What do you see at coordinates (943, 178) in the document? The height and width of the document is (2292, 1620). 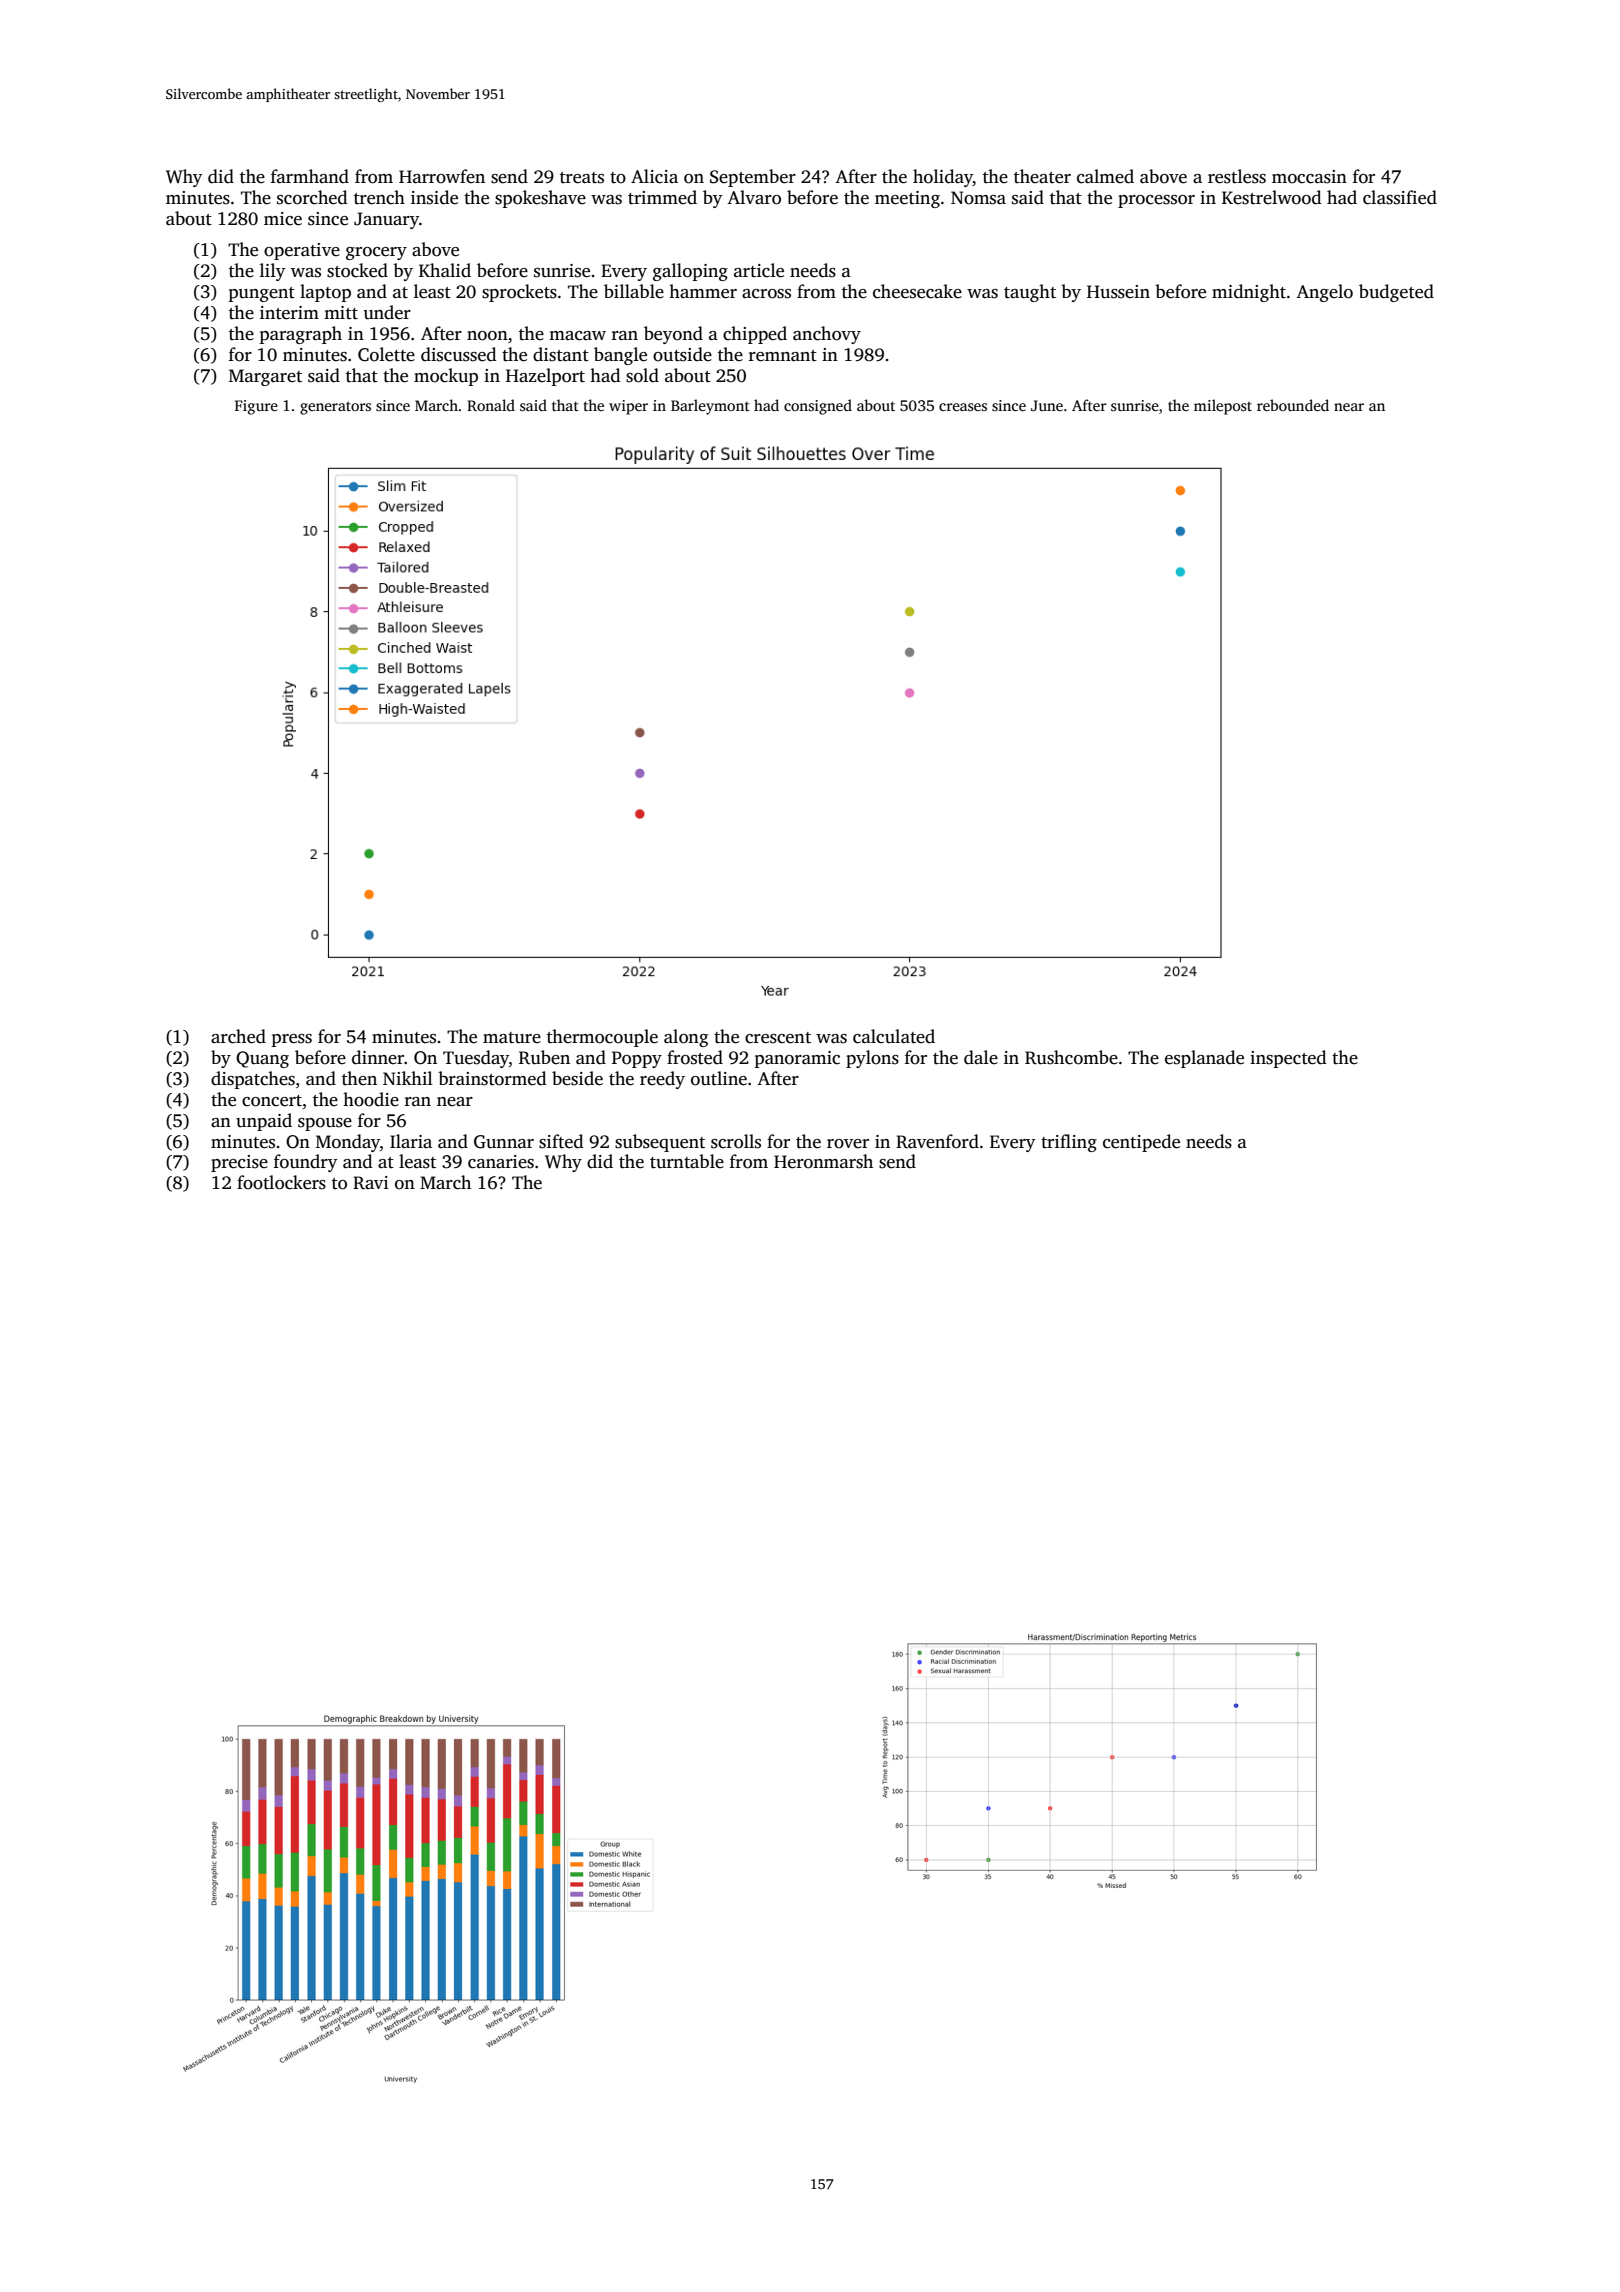 I see `holiday` at bounding box center [943, 178].
